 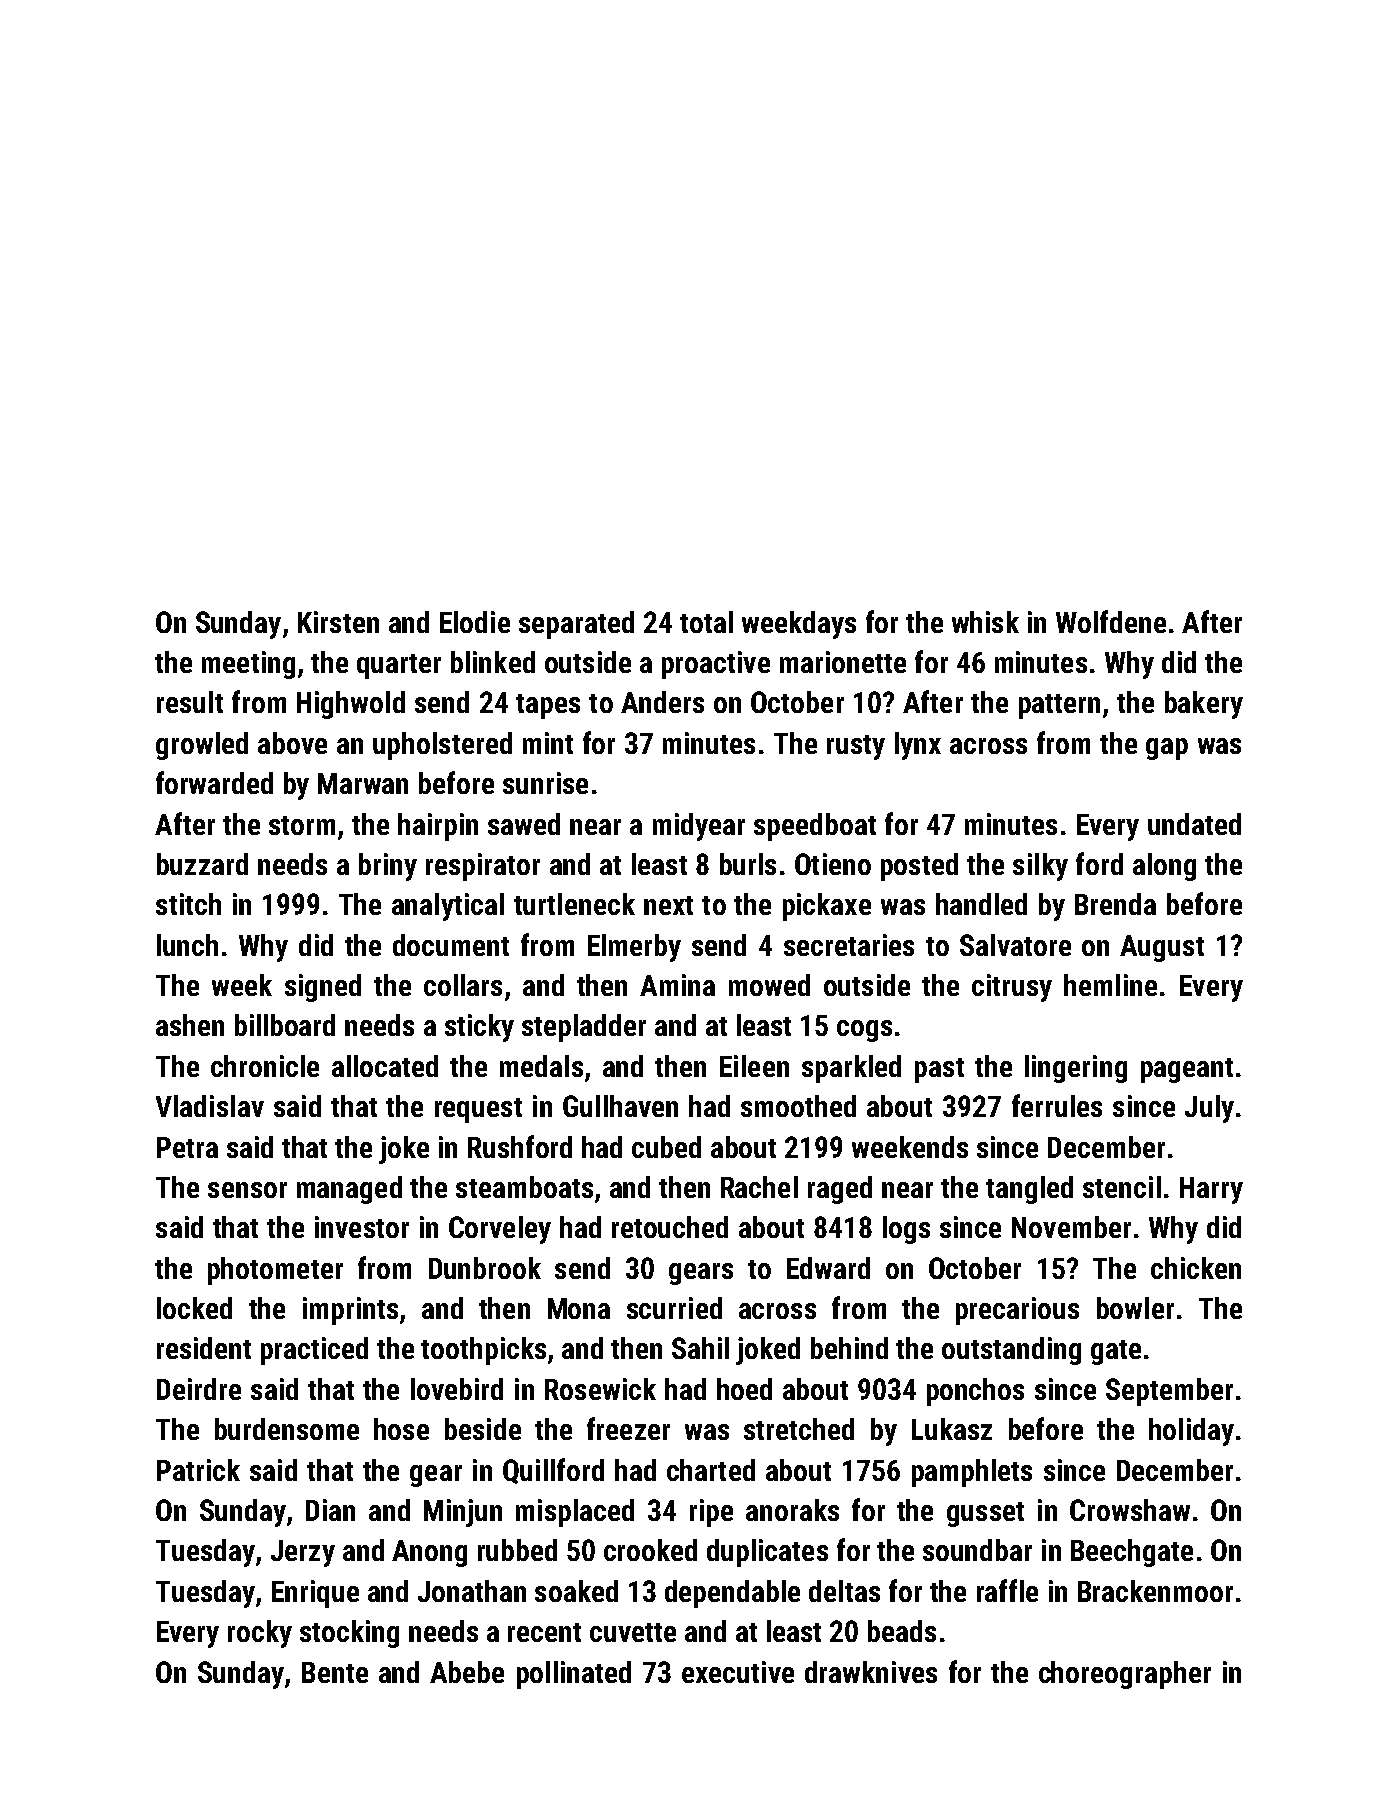 I want to click on quarter, so click(x=399, y=666).
